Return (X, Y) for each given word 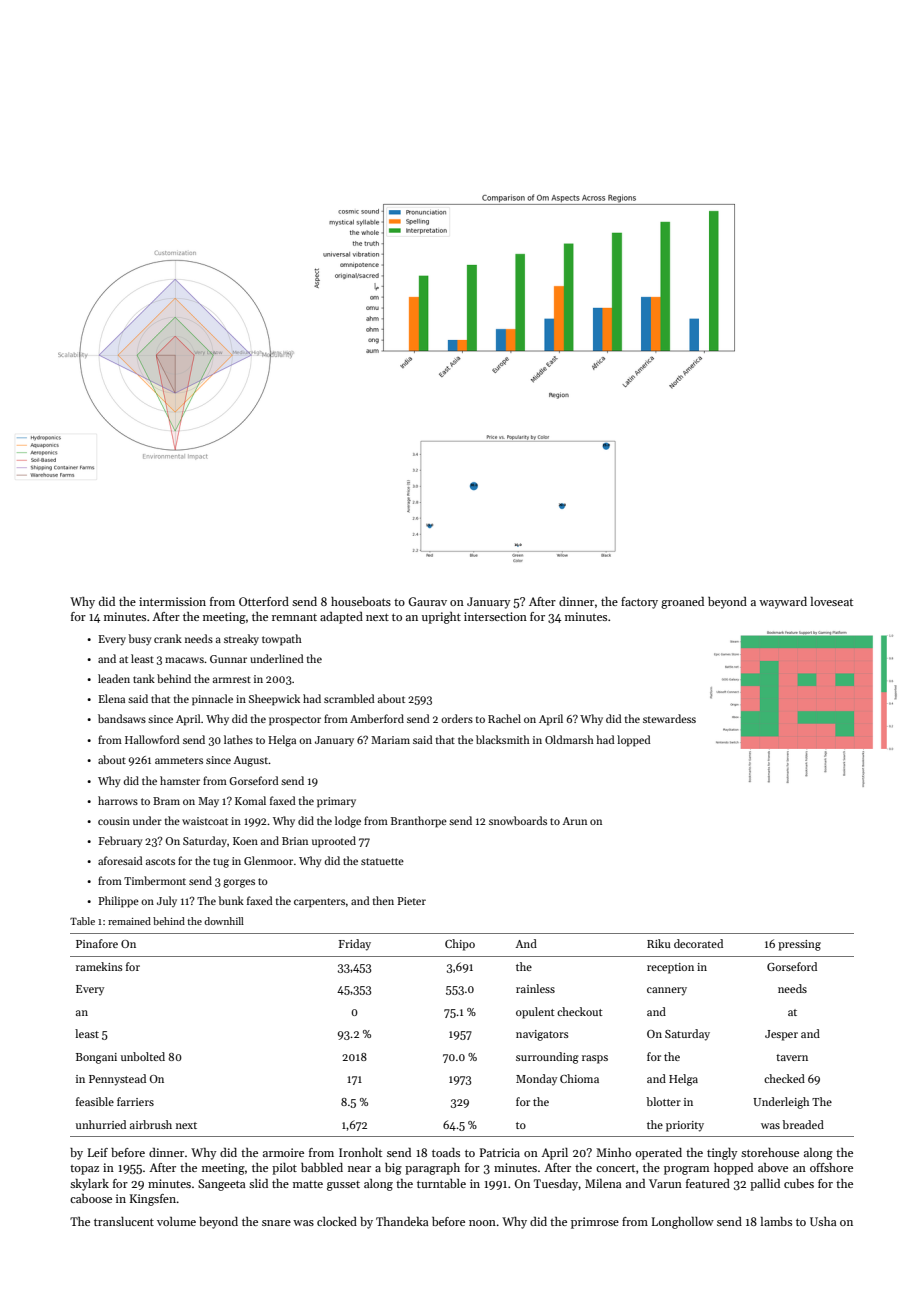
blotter (663, 1101)
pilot (284, 1169)
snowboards (518, 820)
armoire (283, 1152)
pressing (799, 945)
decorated (698, 943)
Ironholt (360, 1152)
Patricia (500, 1152)
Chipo (460, 945)
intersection (495, 616)
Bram (166, 801)
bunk (231, 900)
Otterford (264, 601)
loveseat (832, 601)
